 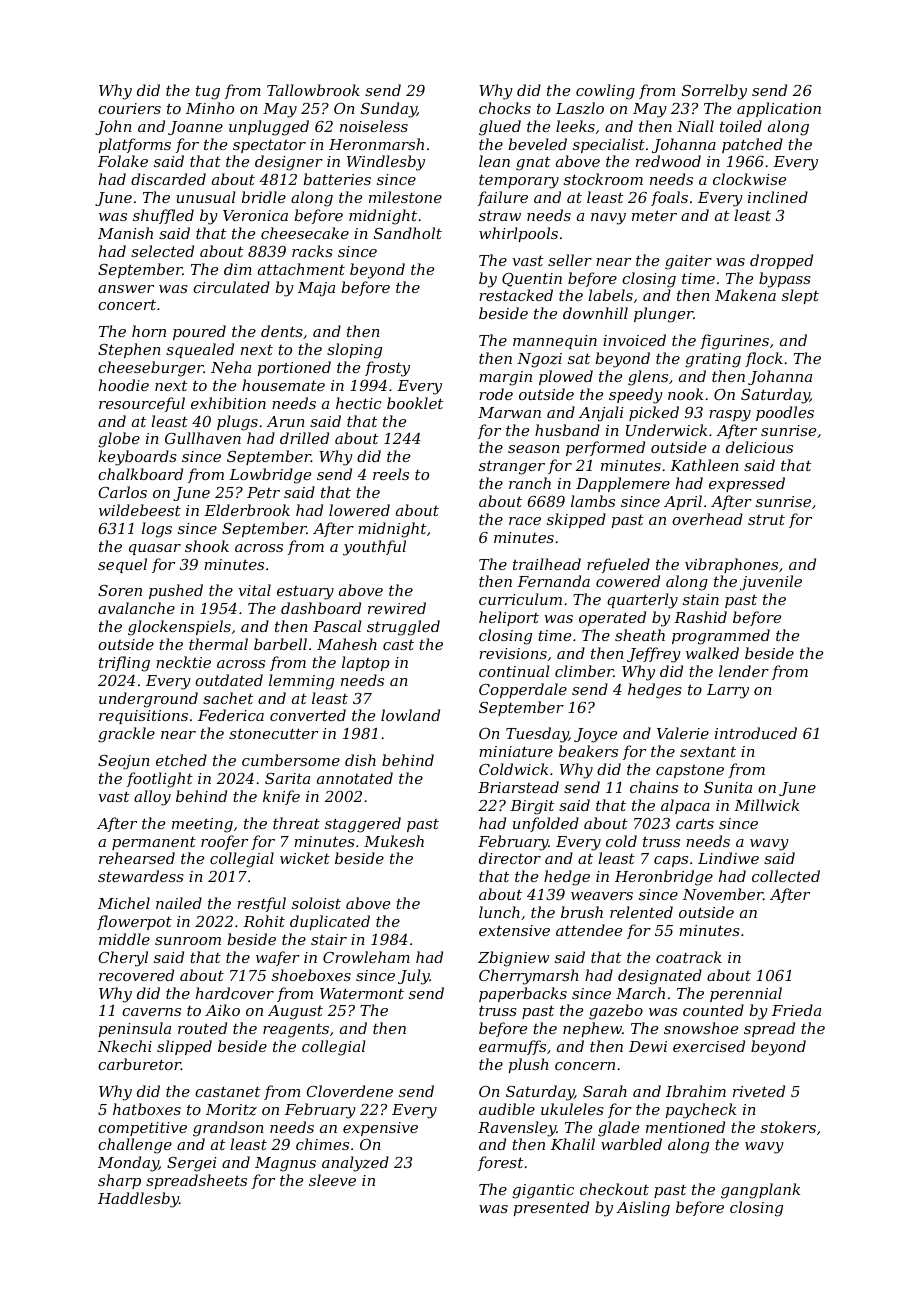 What do you see at coordinates (208, 92) in the screenshot?
I see `tug` at bounding box center [208, 92].
